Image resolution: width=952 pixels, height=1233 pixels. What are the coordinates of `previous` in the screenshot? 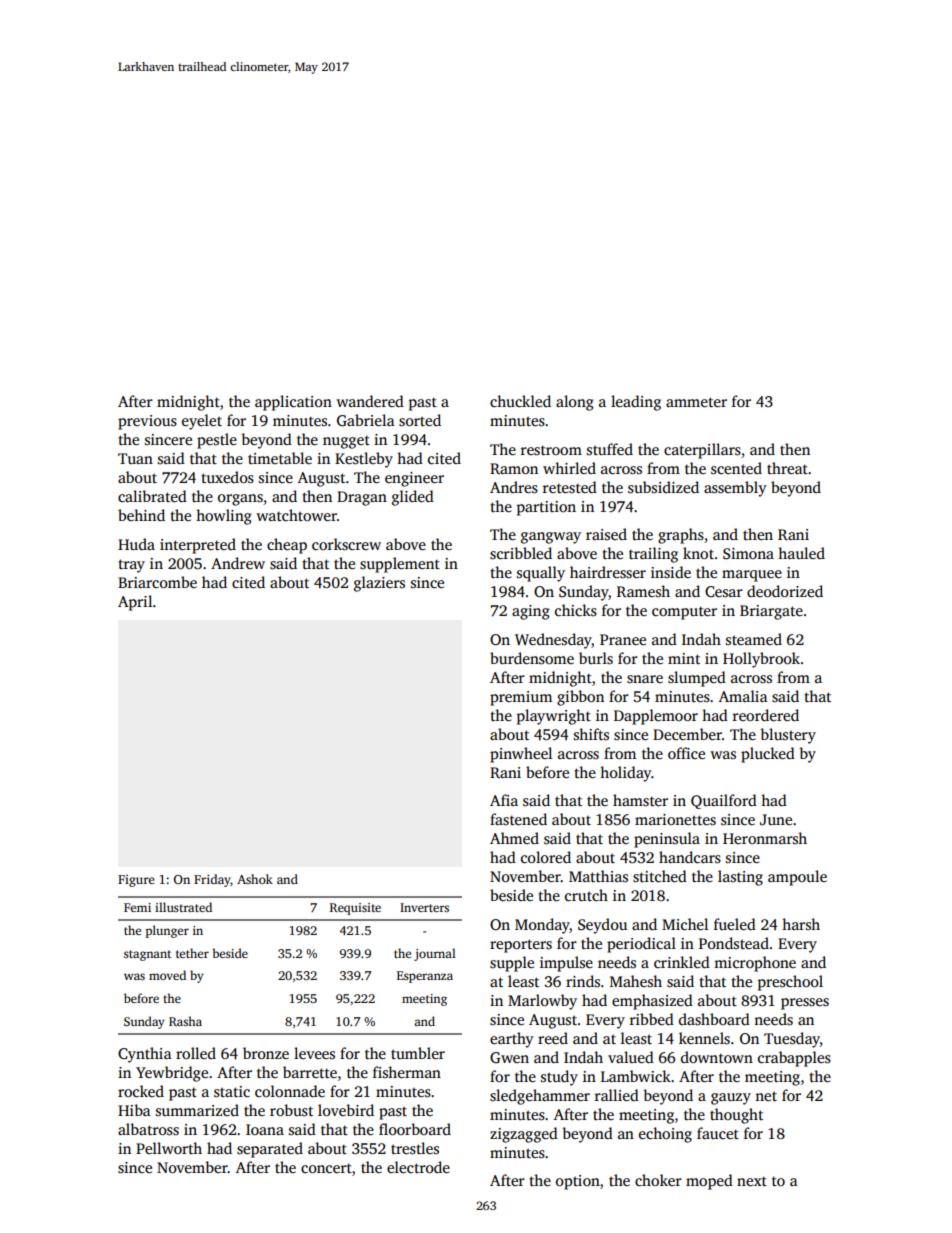 It's located at (147, 422).
